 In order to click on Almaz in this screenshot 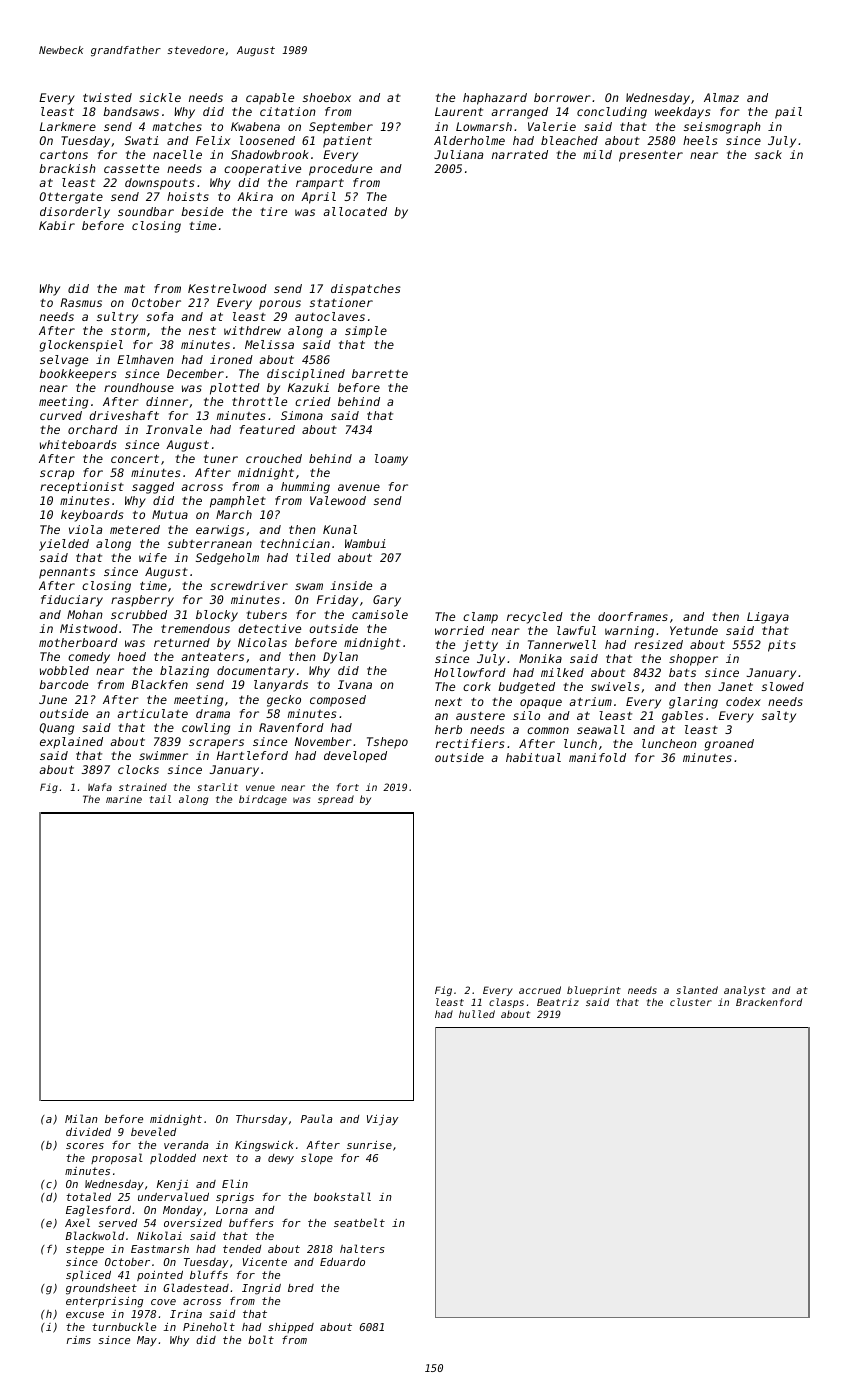, I will do `click(721, 97)`.
